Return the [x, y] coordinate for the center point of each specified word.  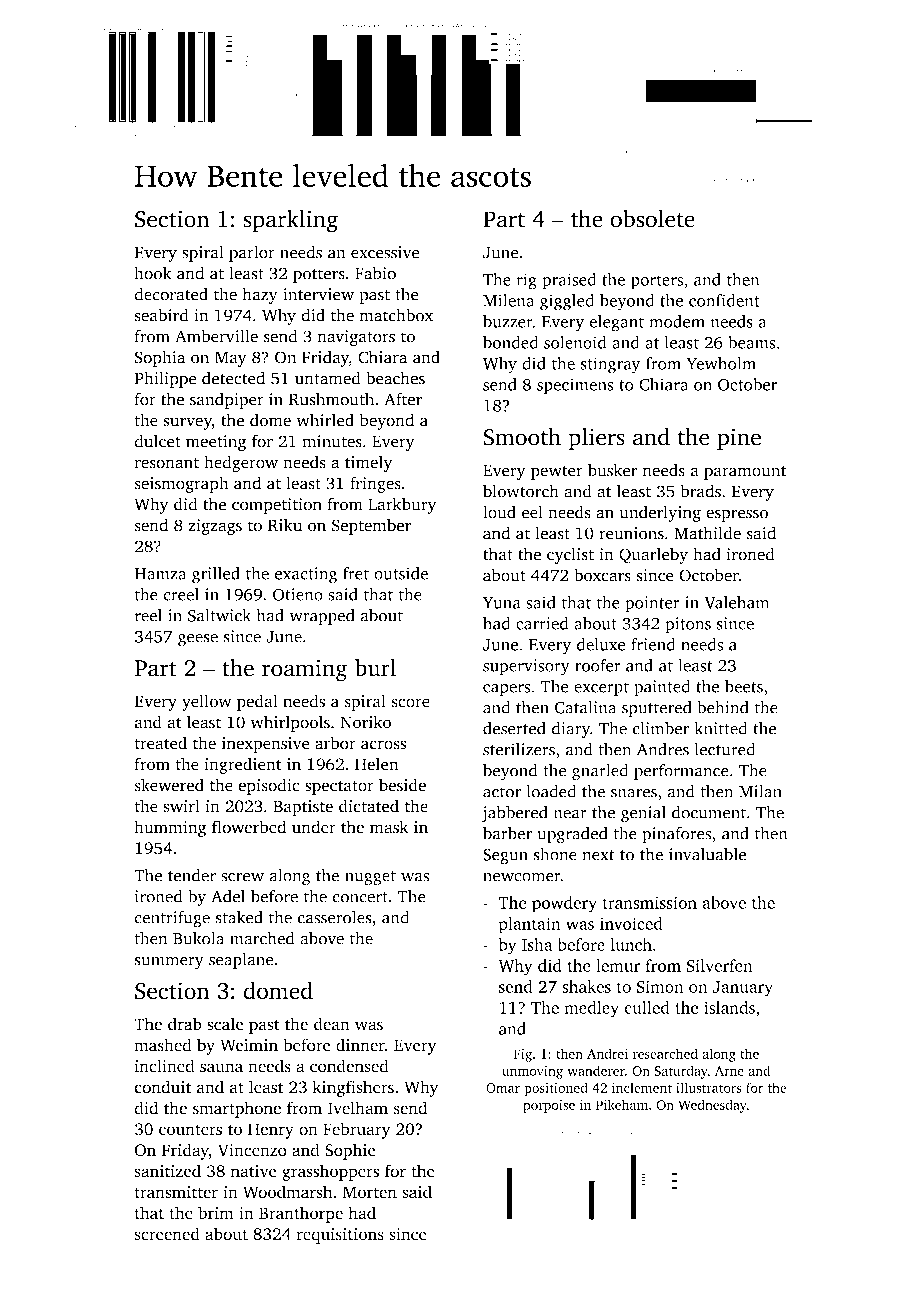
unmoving [532, 1072]
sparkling [290, 221]
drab [185, 1024]
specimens [575, 386]
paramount [745, 473]
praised [569, 281]
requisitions [340, 1236]
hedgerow [241, 463]
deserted [514, 728]
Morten [370, 1192]
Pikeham [622, 1104]
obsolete [652, 219]
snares [634, 793]
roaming [304, 670]
